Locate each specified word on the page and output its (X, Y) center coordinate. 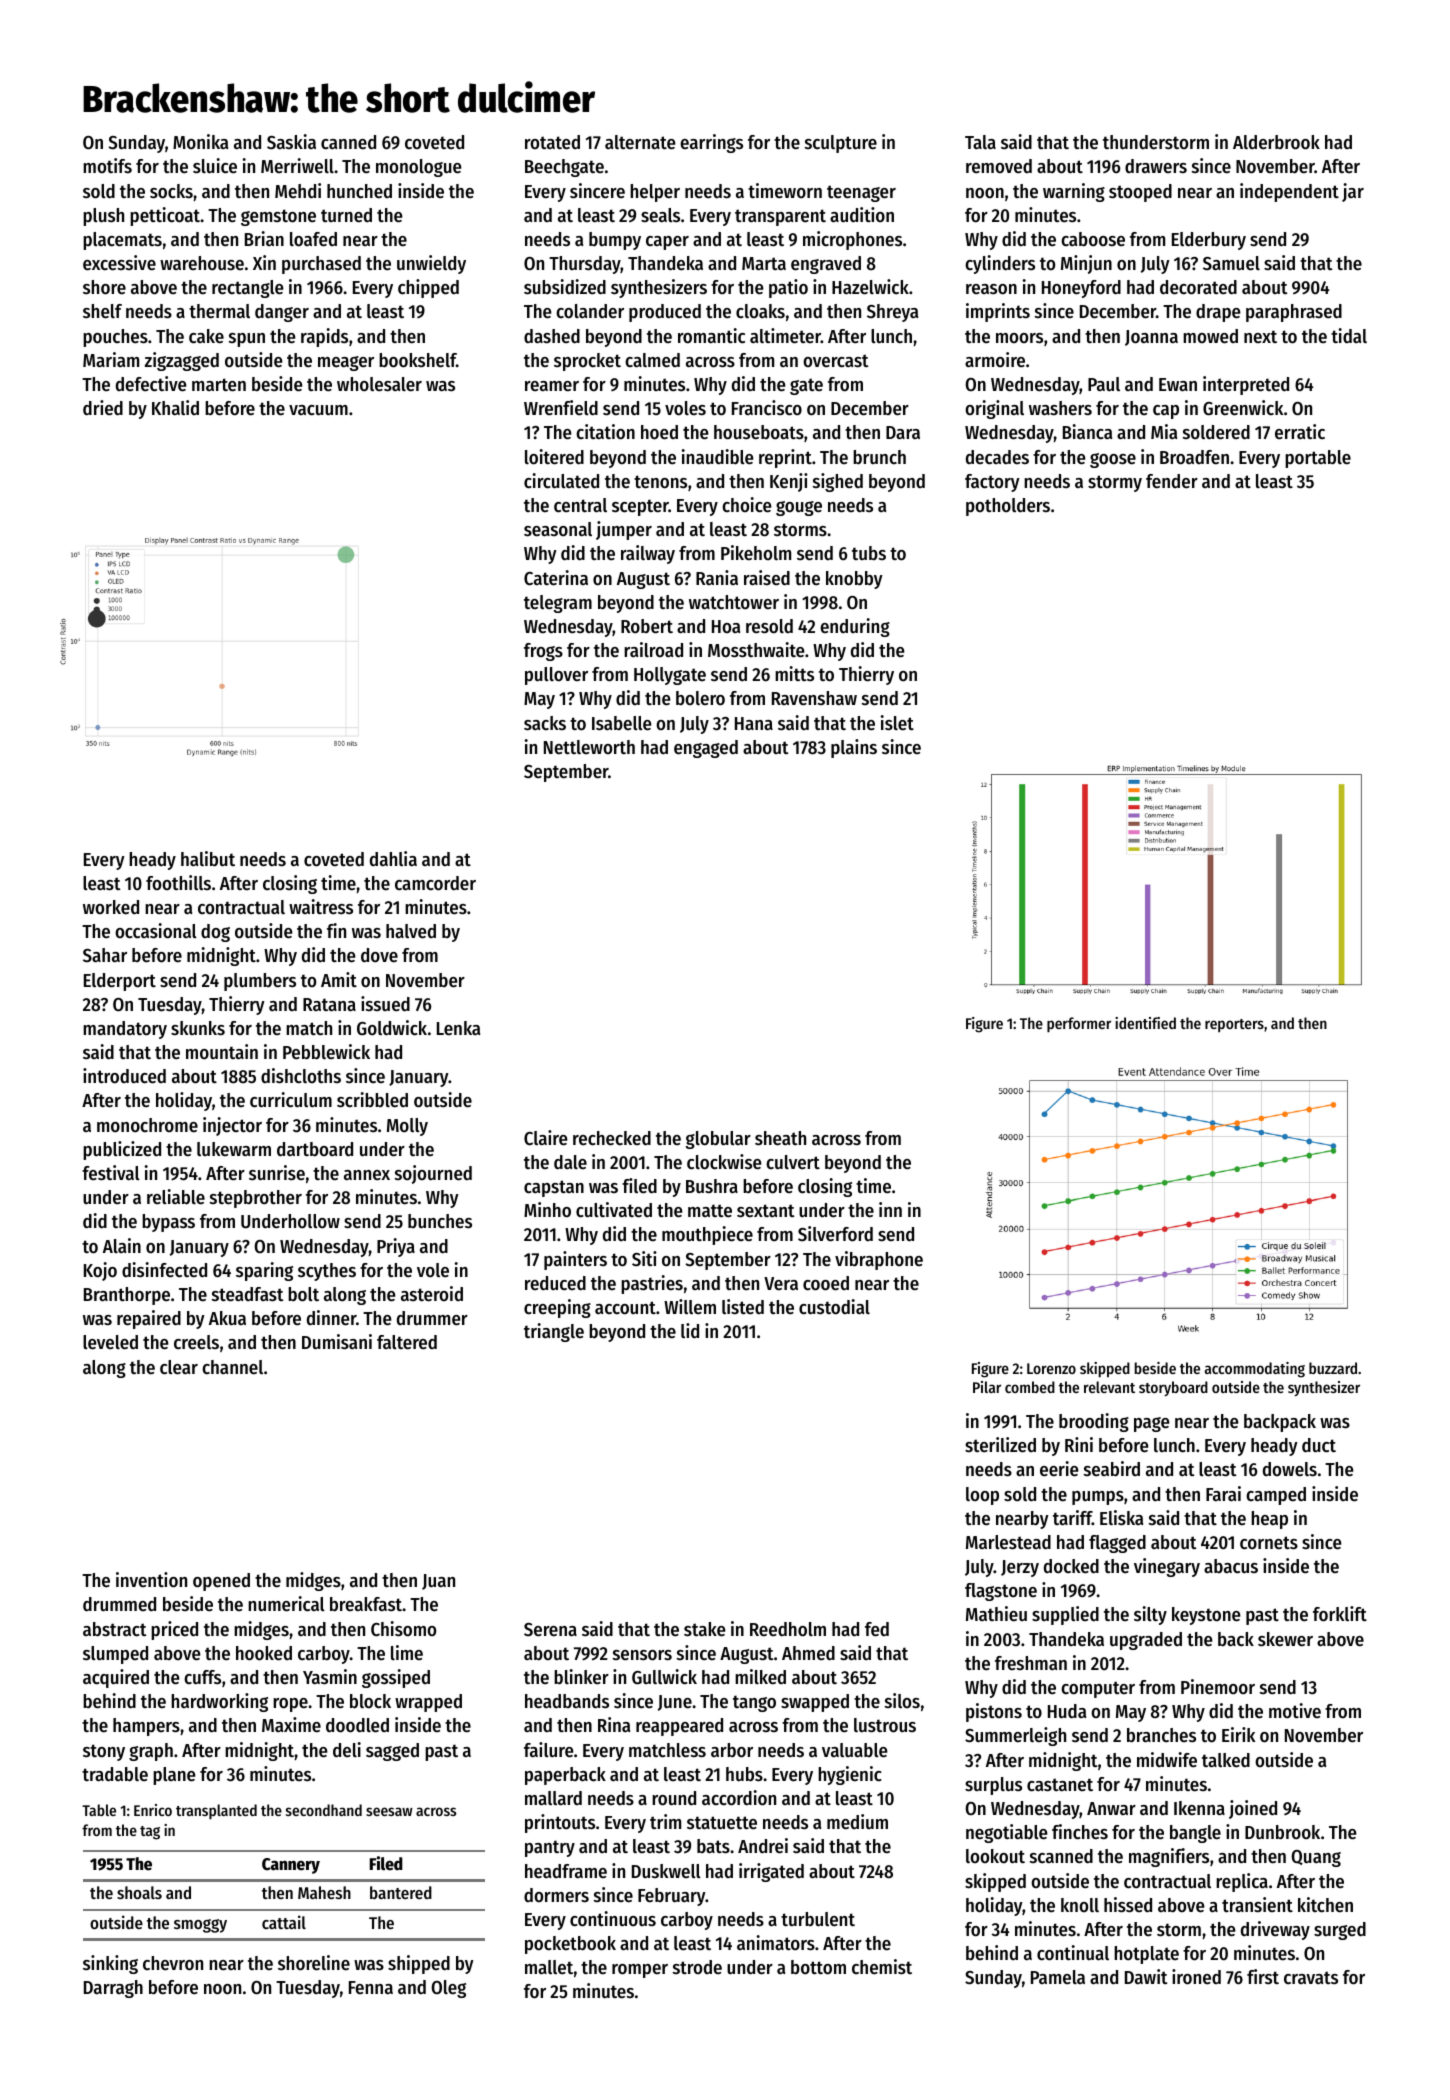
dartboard (315, 1149)
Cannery (291, 1866)
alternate (640, 142)
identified (1145, 1023)
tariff (1072, 1517)
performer (1079, 1024)
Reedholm (788, 1629)
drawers (1156, 166)
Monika (200, 142)
